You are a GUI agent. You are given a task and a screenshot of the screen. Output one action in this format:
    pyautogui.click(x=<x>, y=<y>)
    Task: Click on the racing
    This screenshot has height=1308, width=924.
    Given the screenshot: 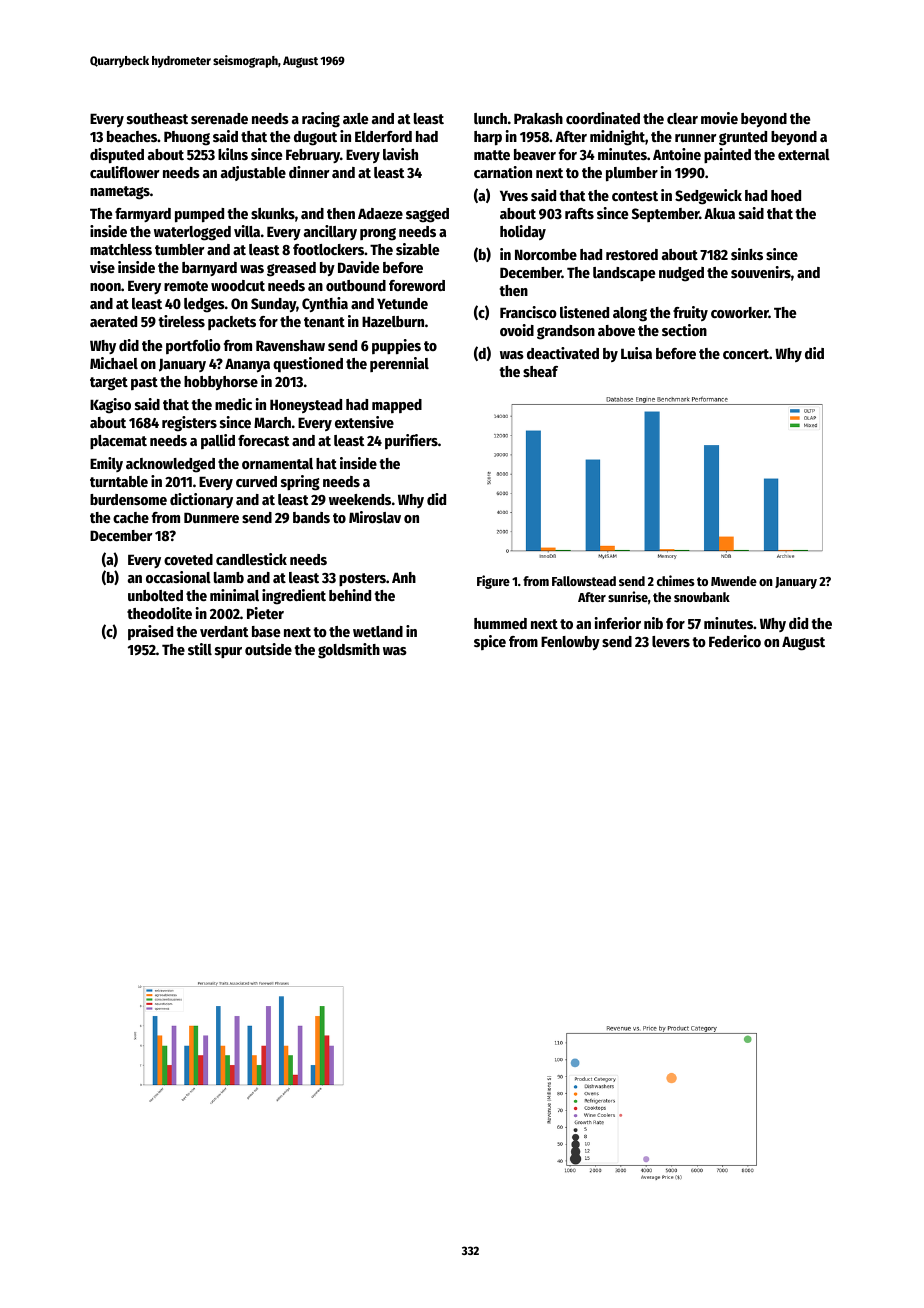 What is the action you would take?
    pyautogui.click(x=321, y=120)
